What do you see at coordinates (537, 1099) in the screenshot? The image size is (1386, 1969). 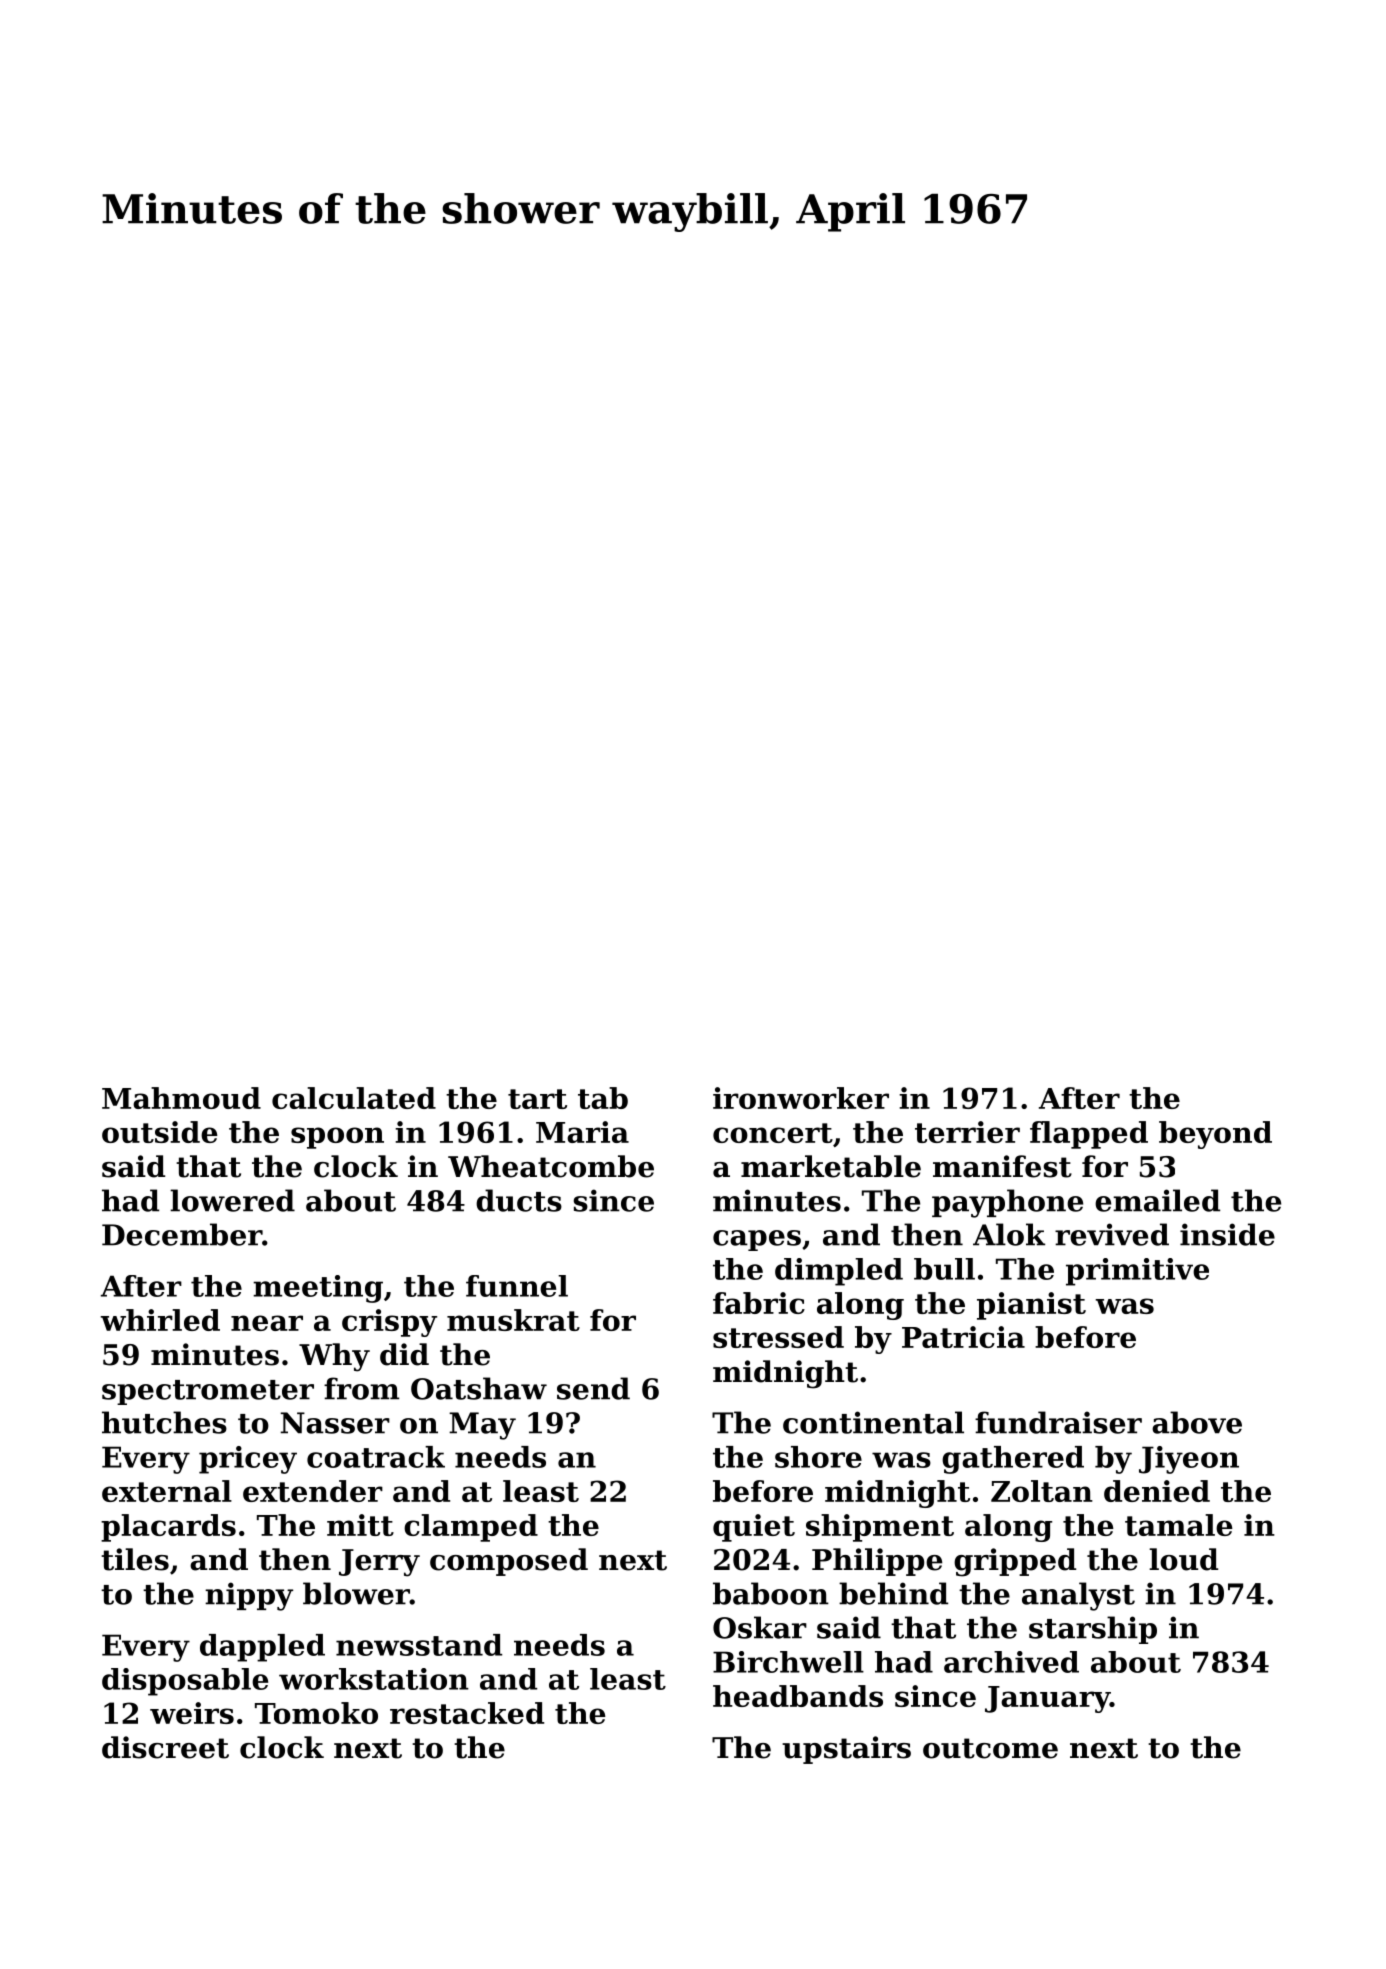 I see `tart` at bounding box center [537, 1099].
